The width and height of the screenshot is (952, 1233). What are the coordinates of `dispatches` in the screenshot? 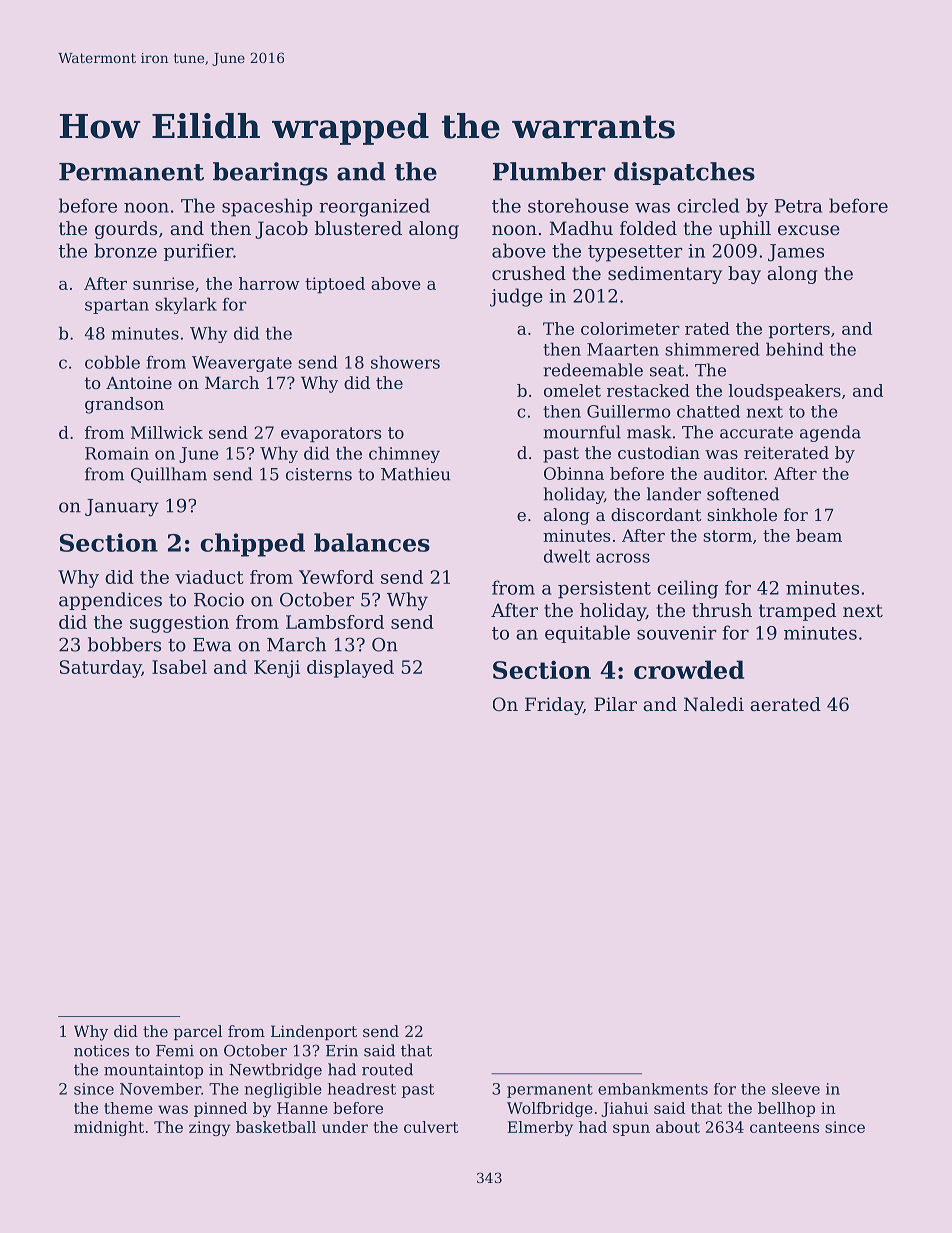 It's located at (684, 173).
